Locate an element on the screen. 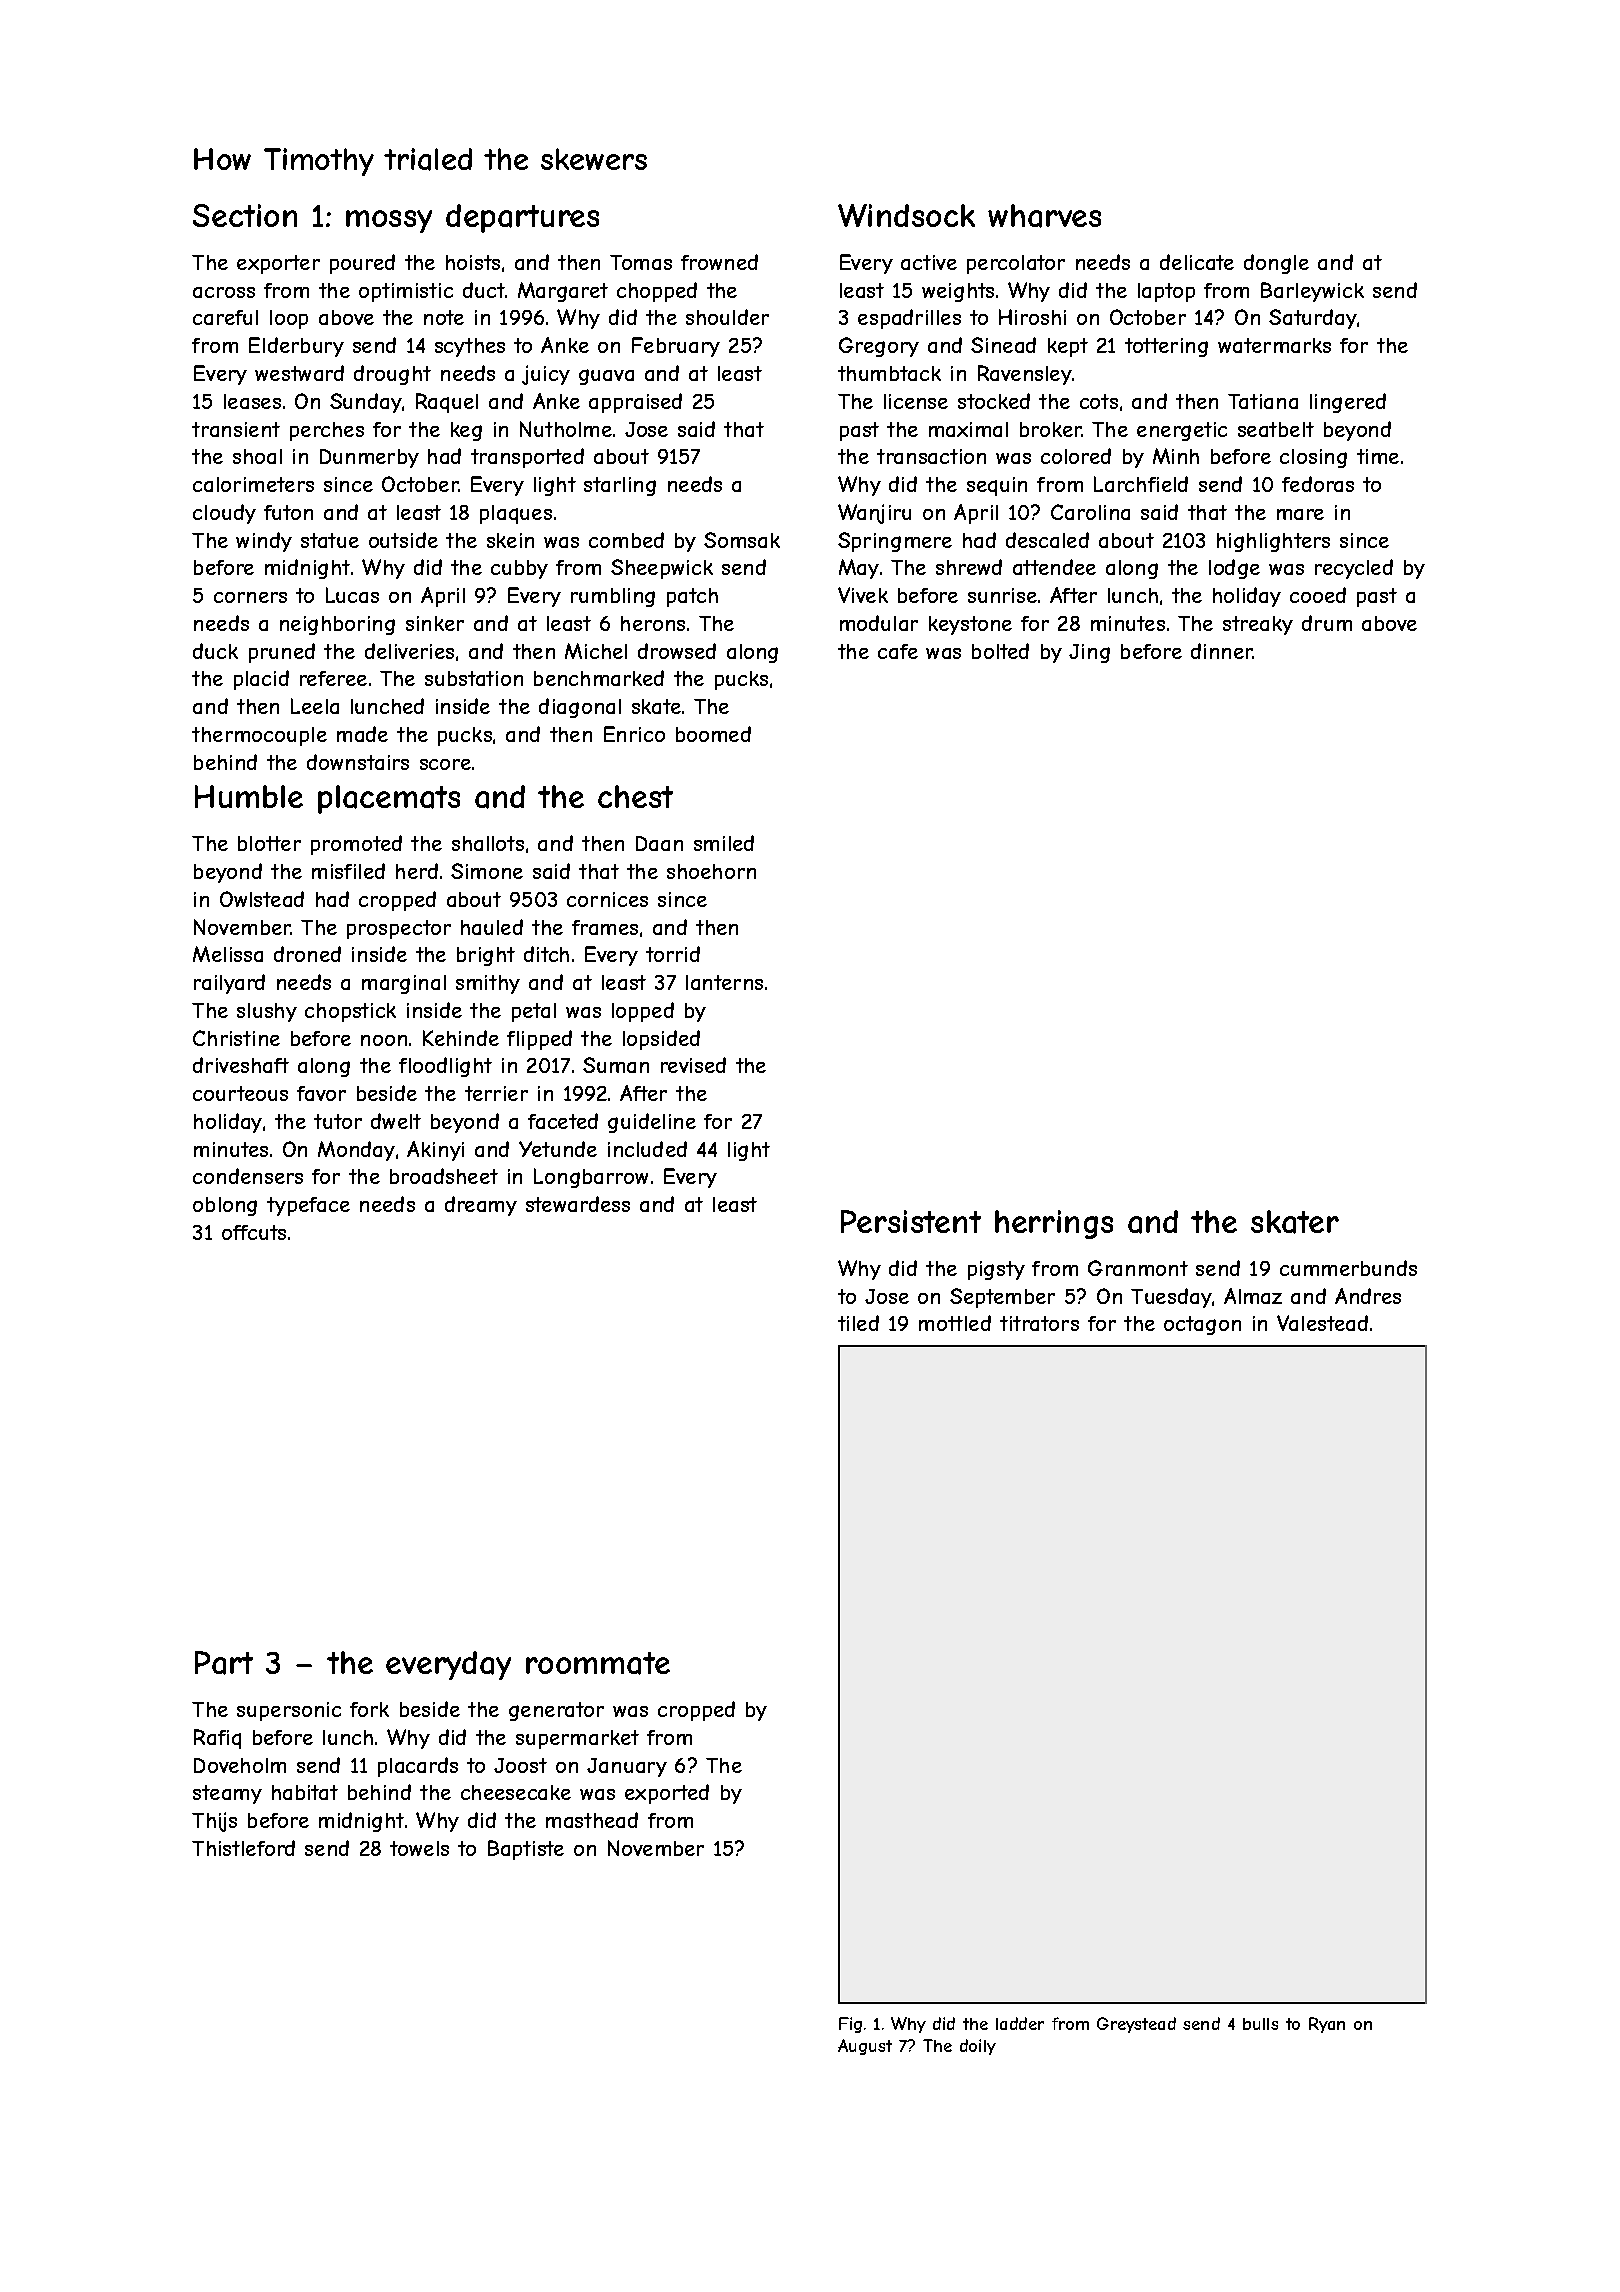  lanterns is located at coordinates (724, 982).
